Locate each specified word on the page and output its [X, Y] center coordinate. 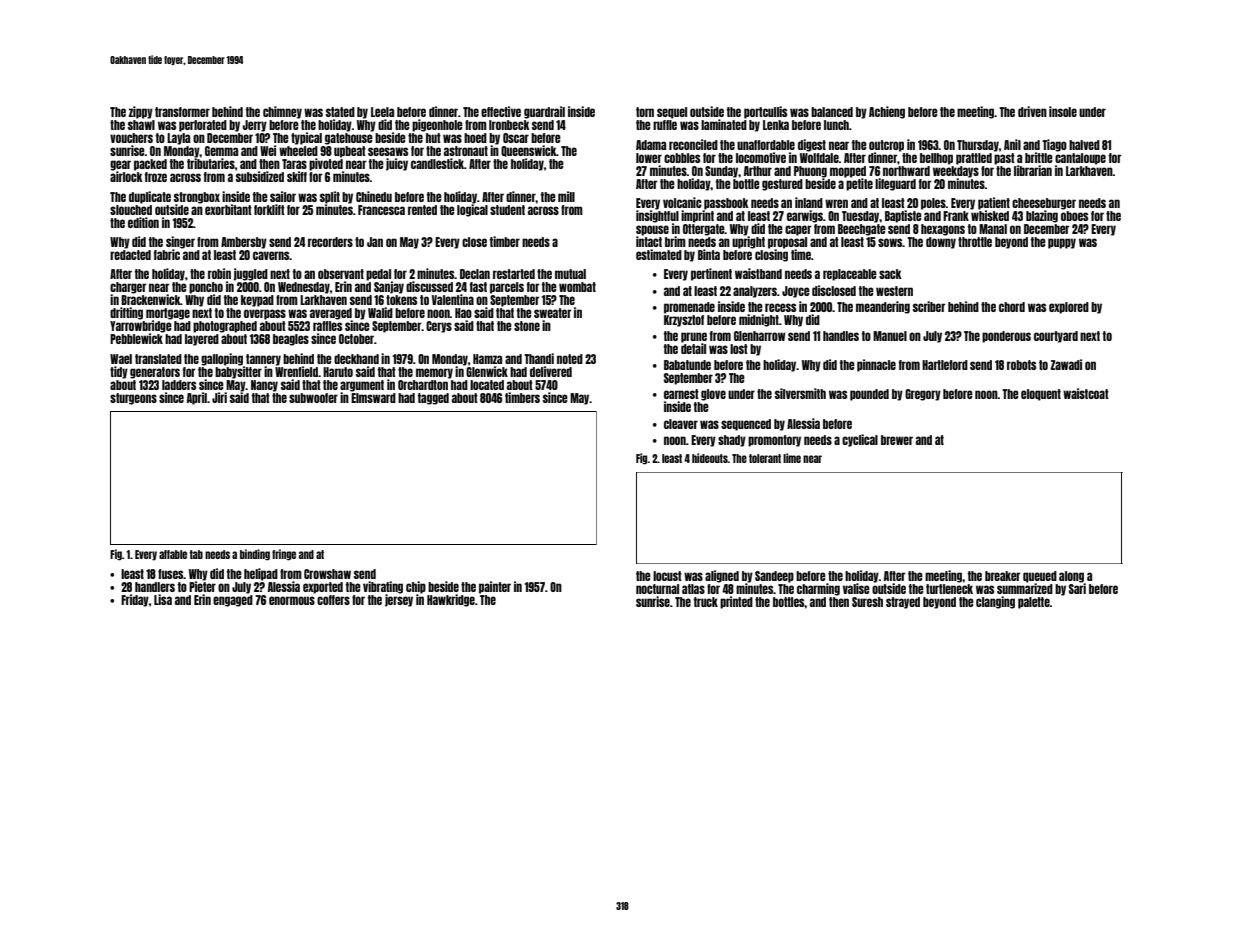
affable [173, 554]
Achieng [887, 112]
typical [306, 138]
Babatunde [687, 365]
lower [649, 158]
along [1071, 577]
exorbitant [228, 209]
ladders [179, 385]
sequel [672, 113]
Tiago [1054, 145]
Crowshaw [327, 574]
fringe [284, 555]
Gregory [923, 395]
